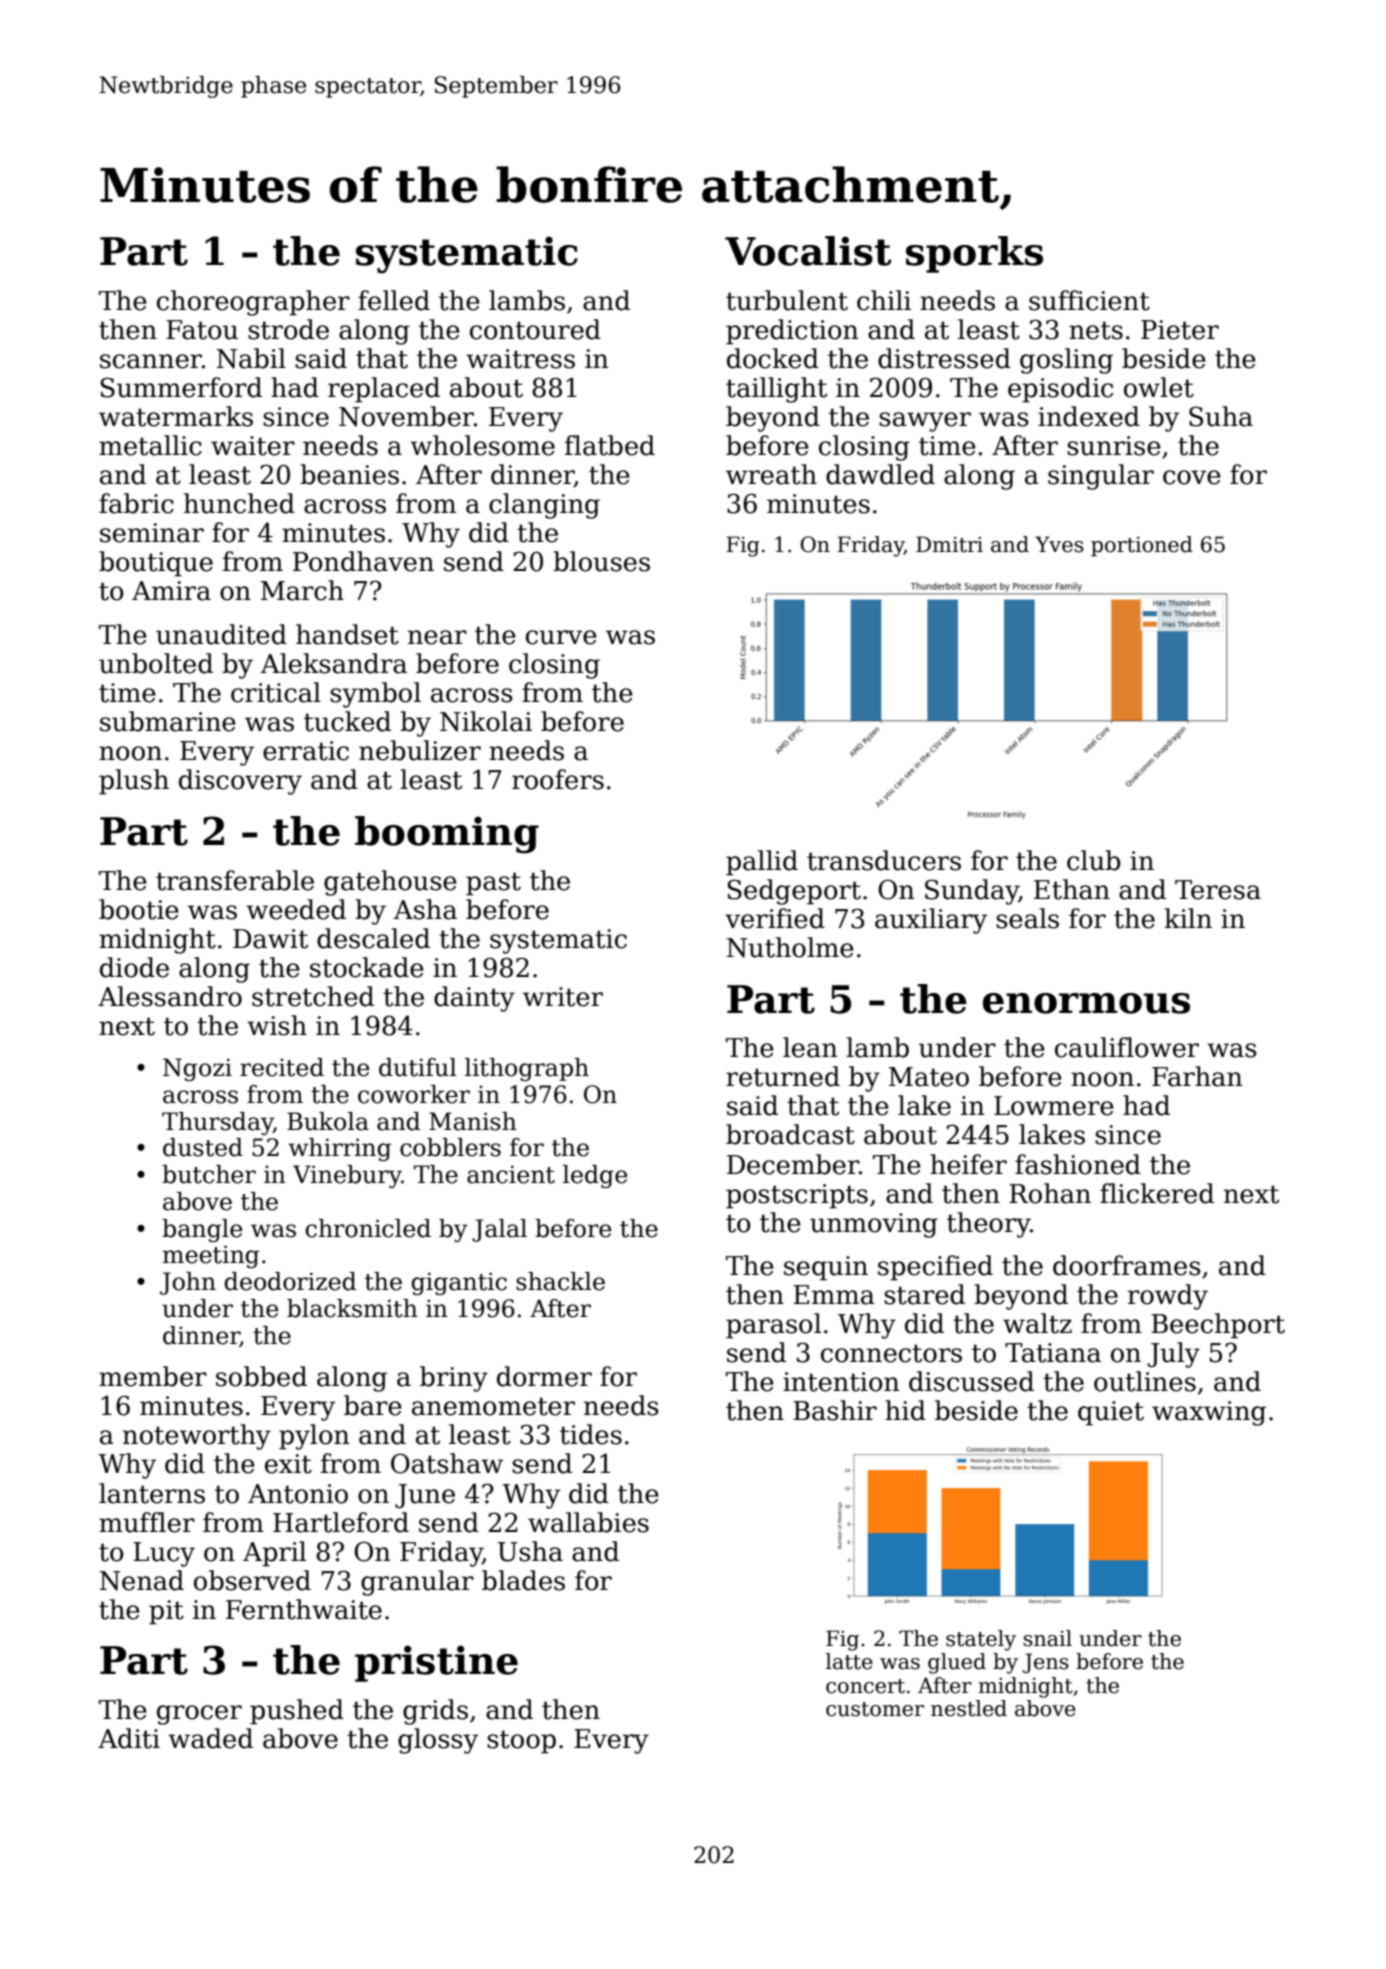 This document has height=1969, width=1386. Describe the element at coordinates (808, 251) in the document. I see `Vocalist` at that location.
